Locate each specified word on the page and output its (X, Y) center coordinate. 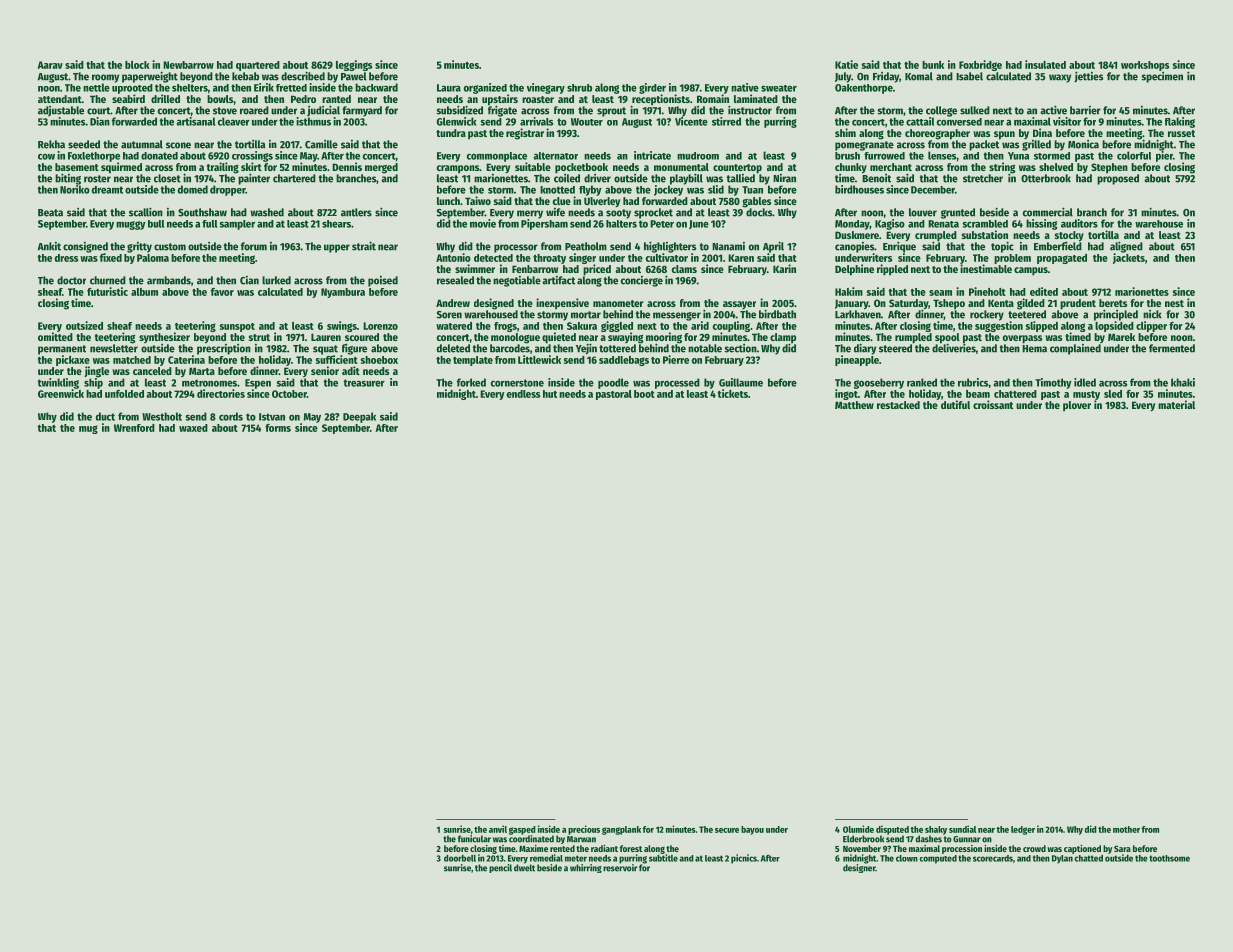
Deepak (359, 417)
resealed (455, 280)
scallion (146, 212)
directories (221, 393)
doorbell (460, 858)
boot (644, 394)
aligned (1126, 247)
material (1176, 404)
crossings (252, 156)
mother (1126, 829)
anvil (498, 829)
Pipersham (544, 224)
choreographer (937, 134)
